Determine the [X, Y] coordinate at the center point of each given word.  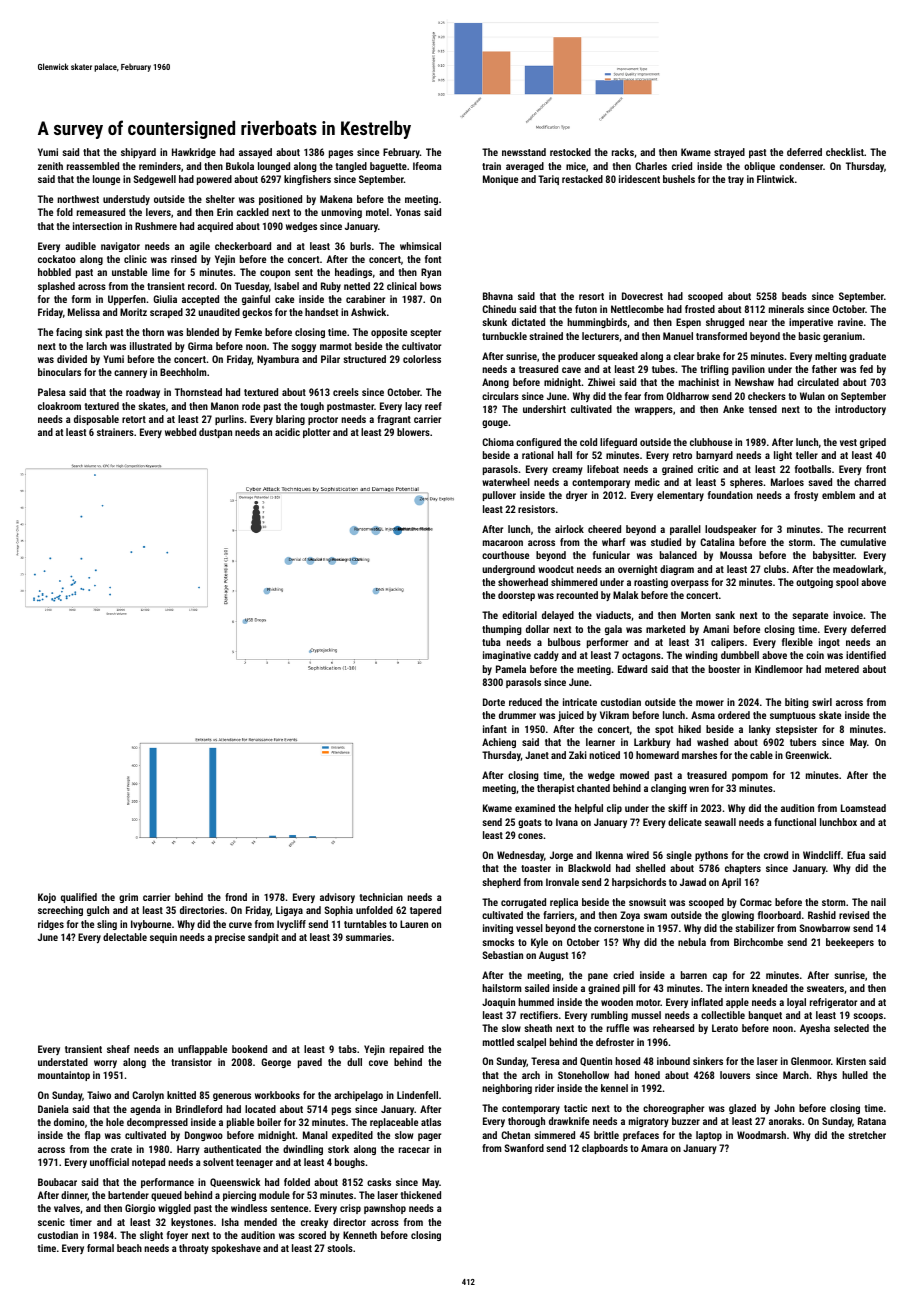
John [784, 1108]
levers [158, 212]
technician [381, 897]
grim [128, 898]
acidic [287, 432]
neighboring [507, 1089]
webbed [180, 432]
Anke [733, 409]
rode [251, 406]
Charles [651, 166]
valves [67, 1208]
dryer [576, 496]
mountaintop [64, 1076]
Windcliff [822, 855]
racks [623, 152]
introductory [860, 410]
